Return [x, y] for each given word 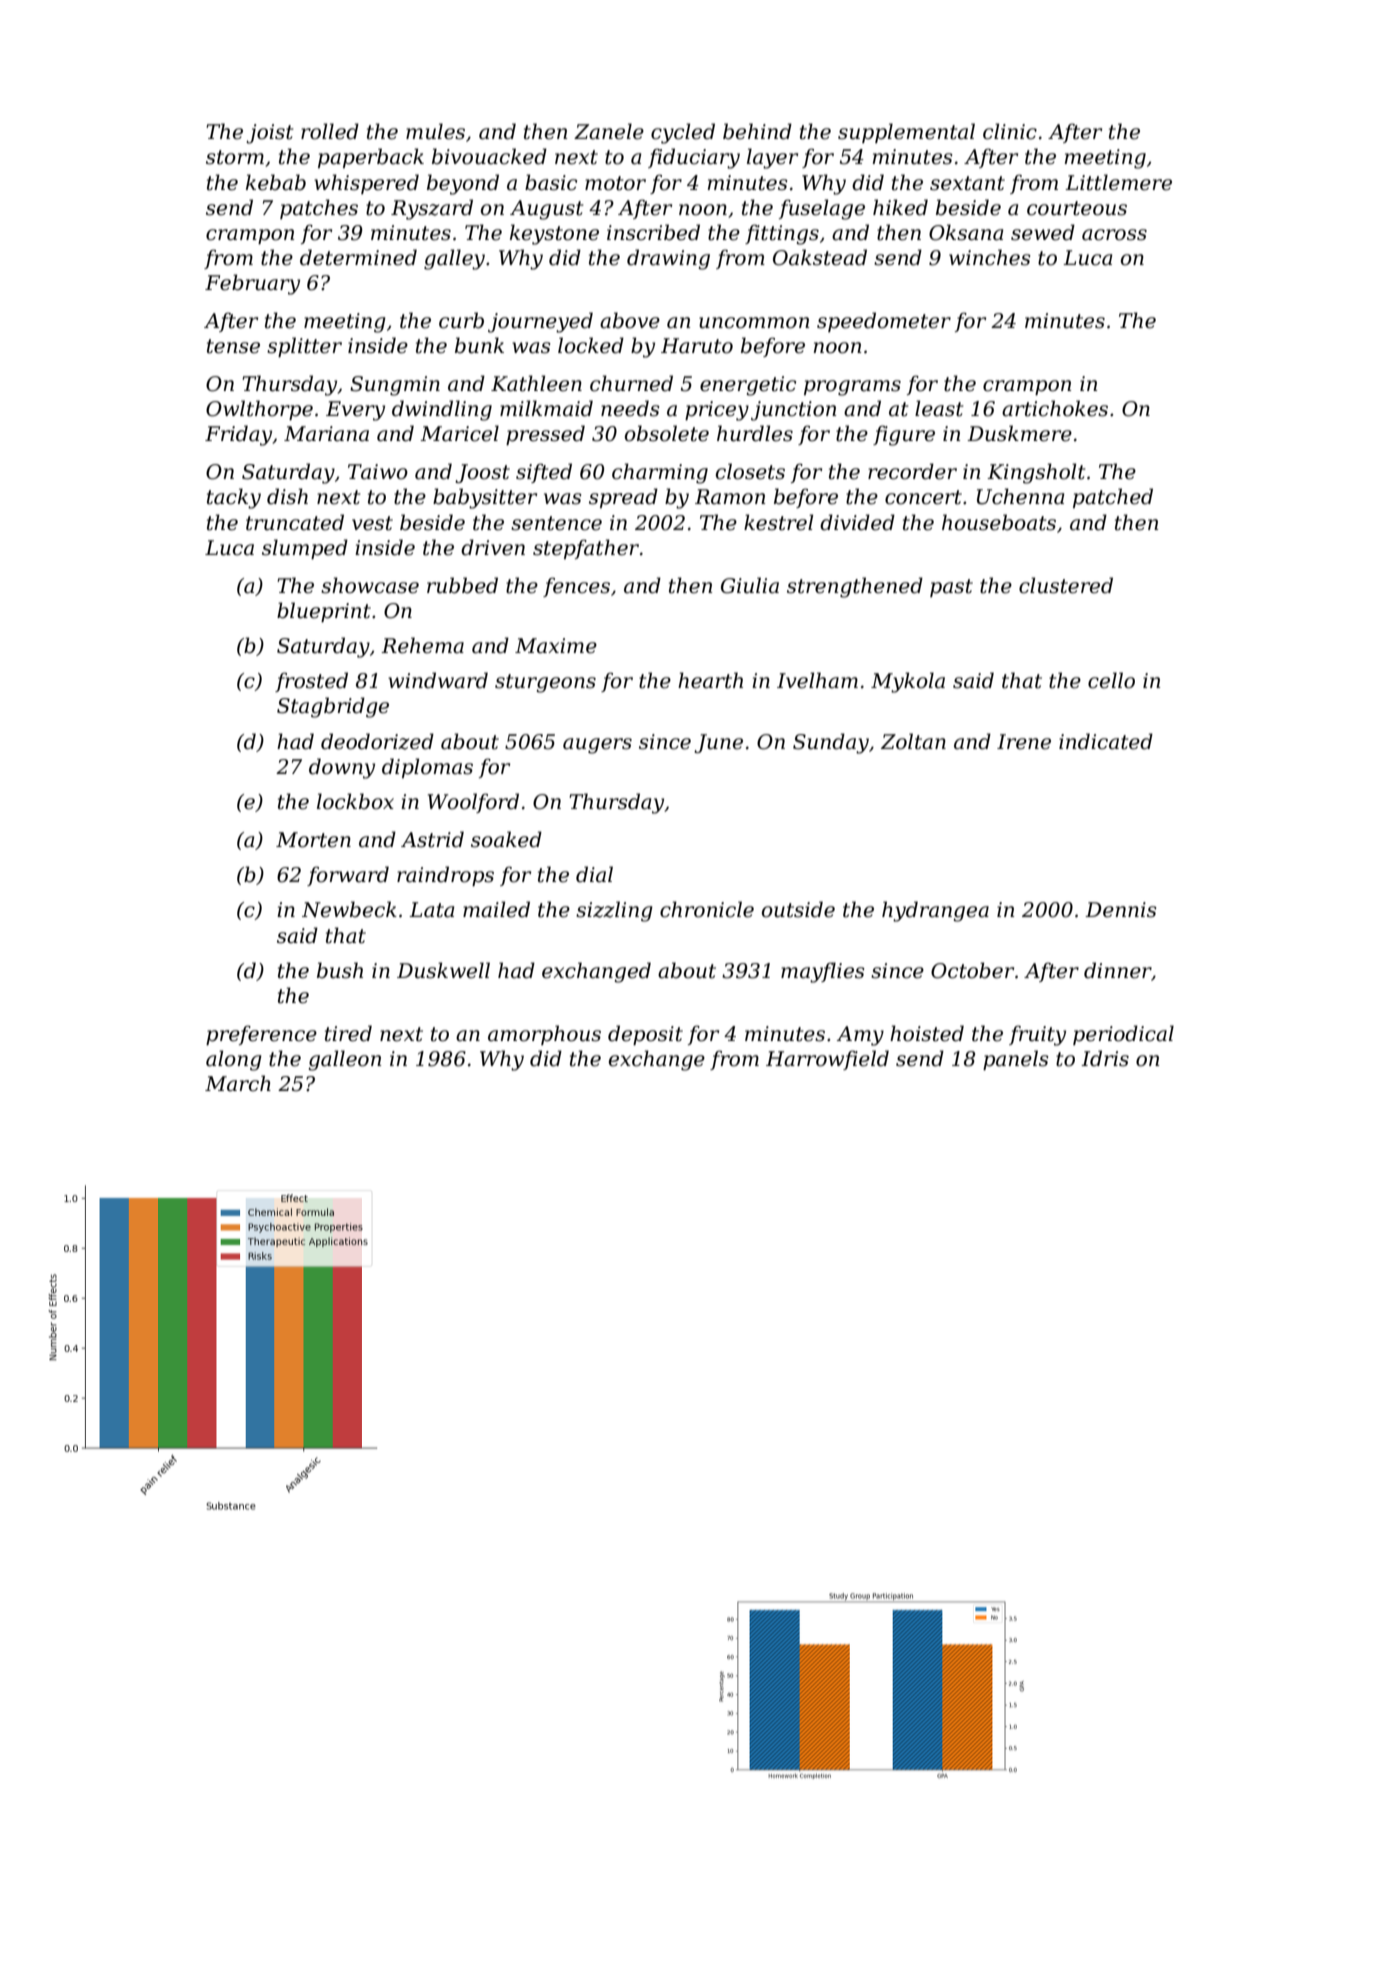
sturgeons [545, 683]
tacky [234, 498]
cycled [683, 133]
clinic [1010, 131]
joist [269, 134]
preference [261, 1035]
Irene [1024, 742]
